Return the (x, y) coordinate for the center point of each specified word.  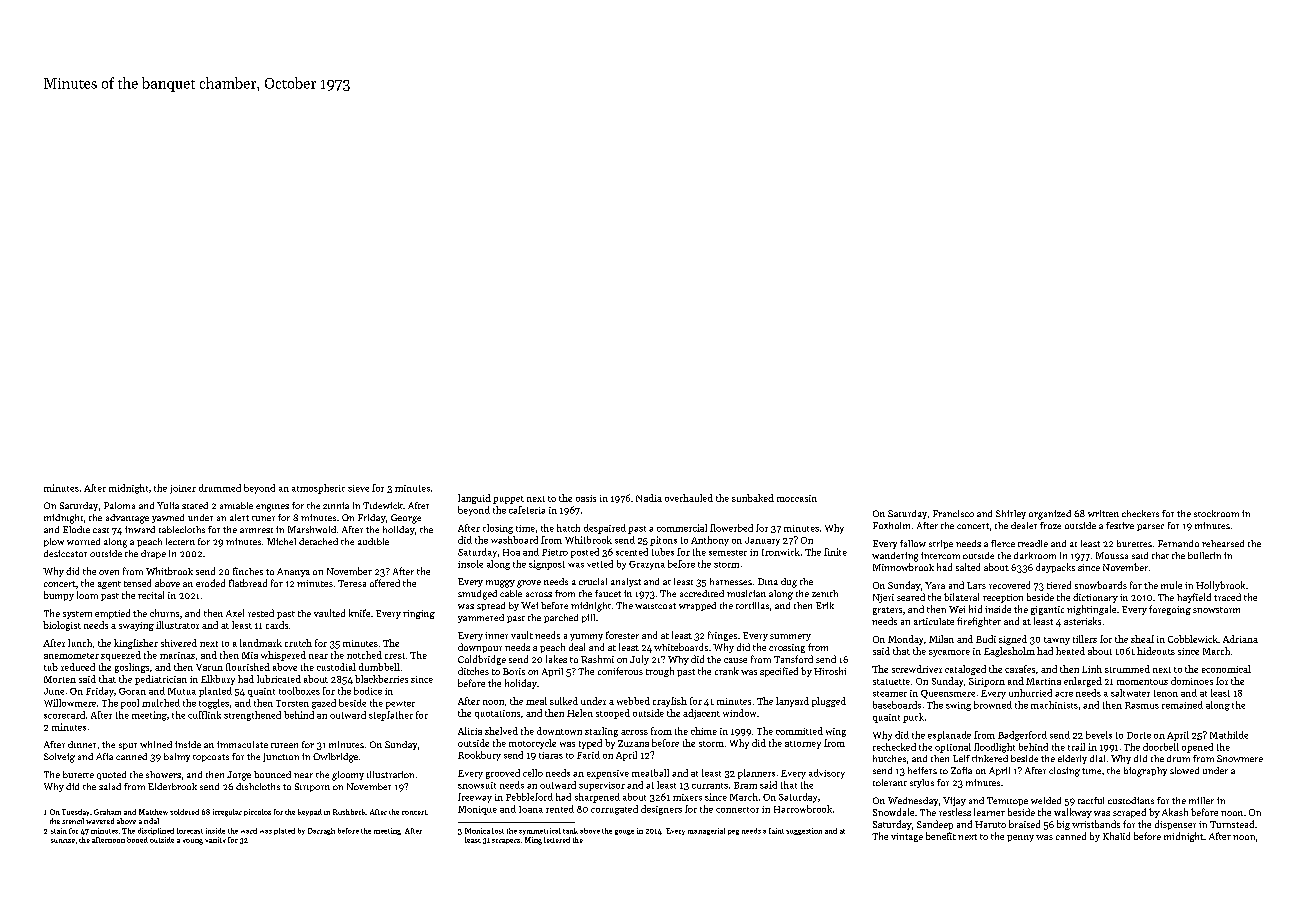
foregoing (1170, 610)
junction (281, 757)
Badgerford (1022, 736)
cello (533, 773)
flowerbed (731, 528)
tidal (151, 821)
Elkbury (218, 680)
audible (373, 541)
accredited (702, 593)
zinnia (336, 505)
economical (1226, 669)
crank (727, 671)
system (77, 615)
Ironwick (781, 552)
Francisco (953, 513)
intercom (940, 555)
